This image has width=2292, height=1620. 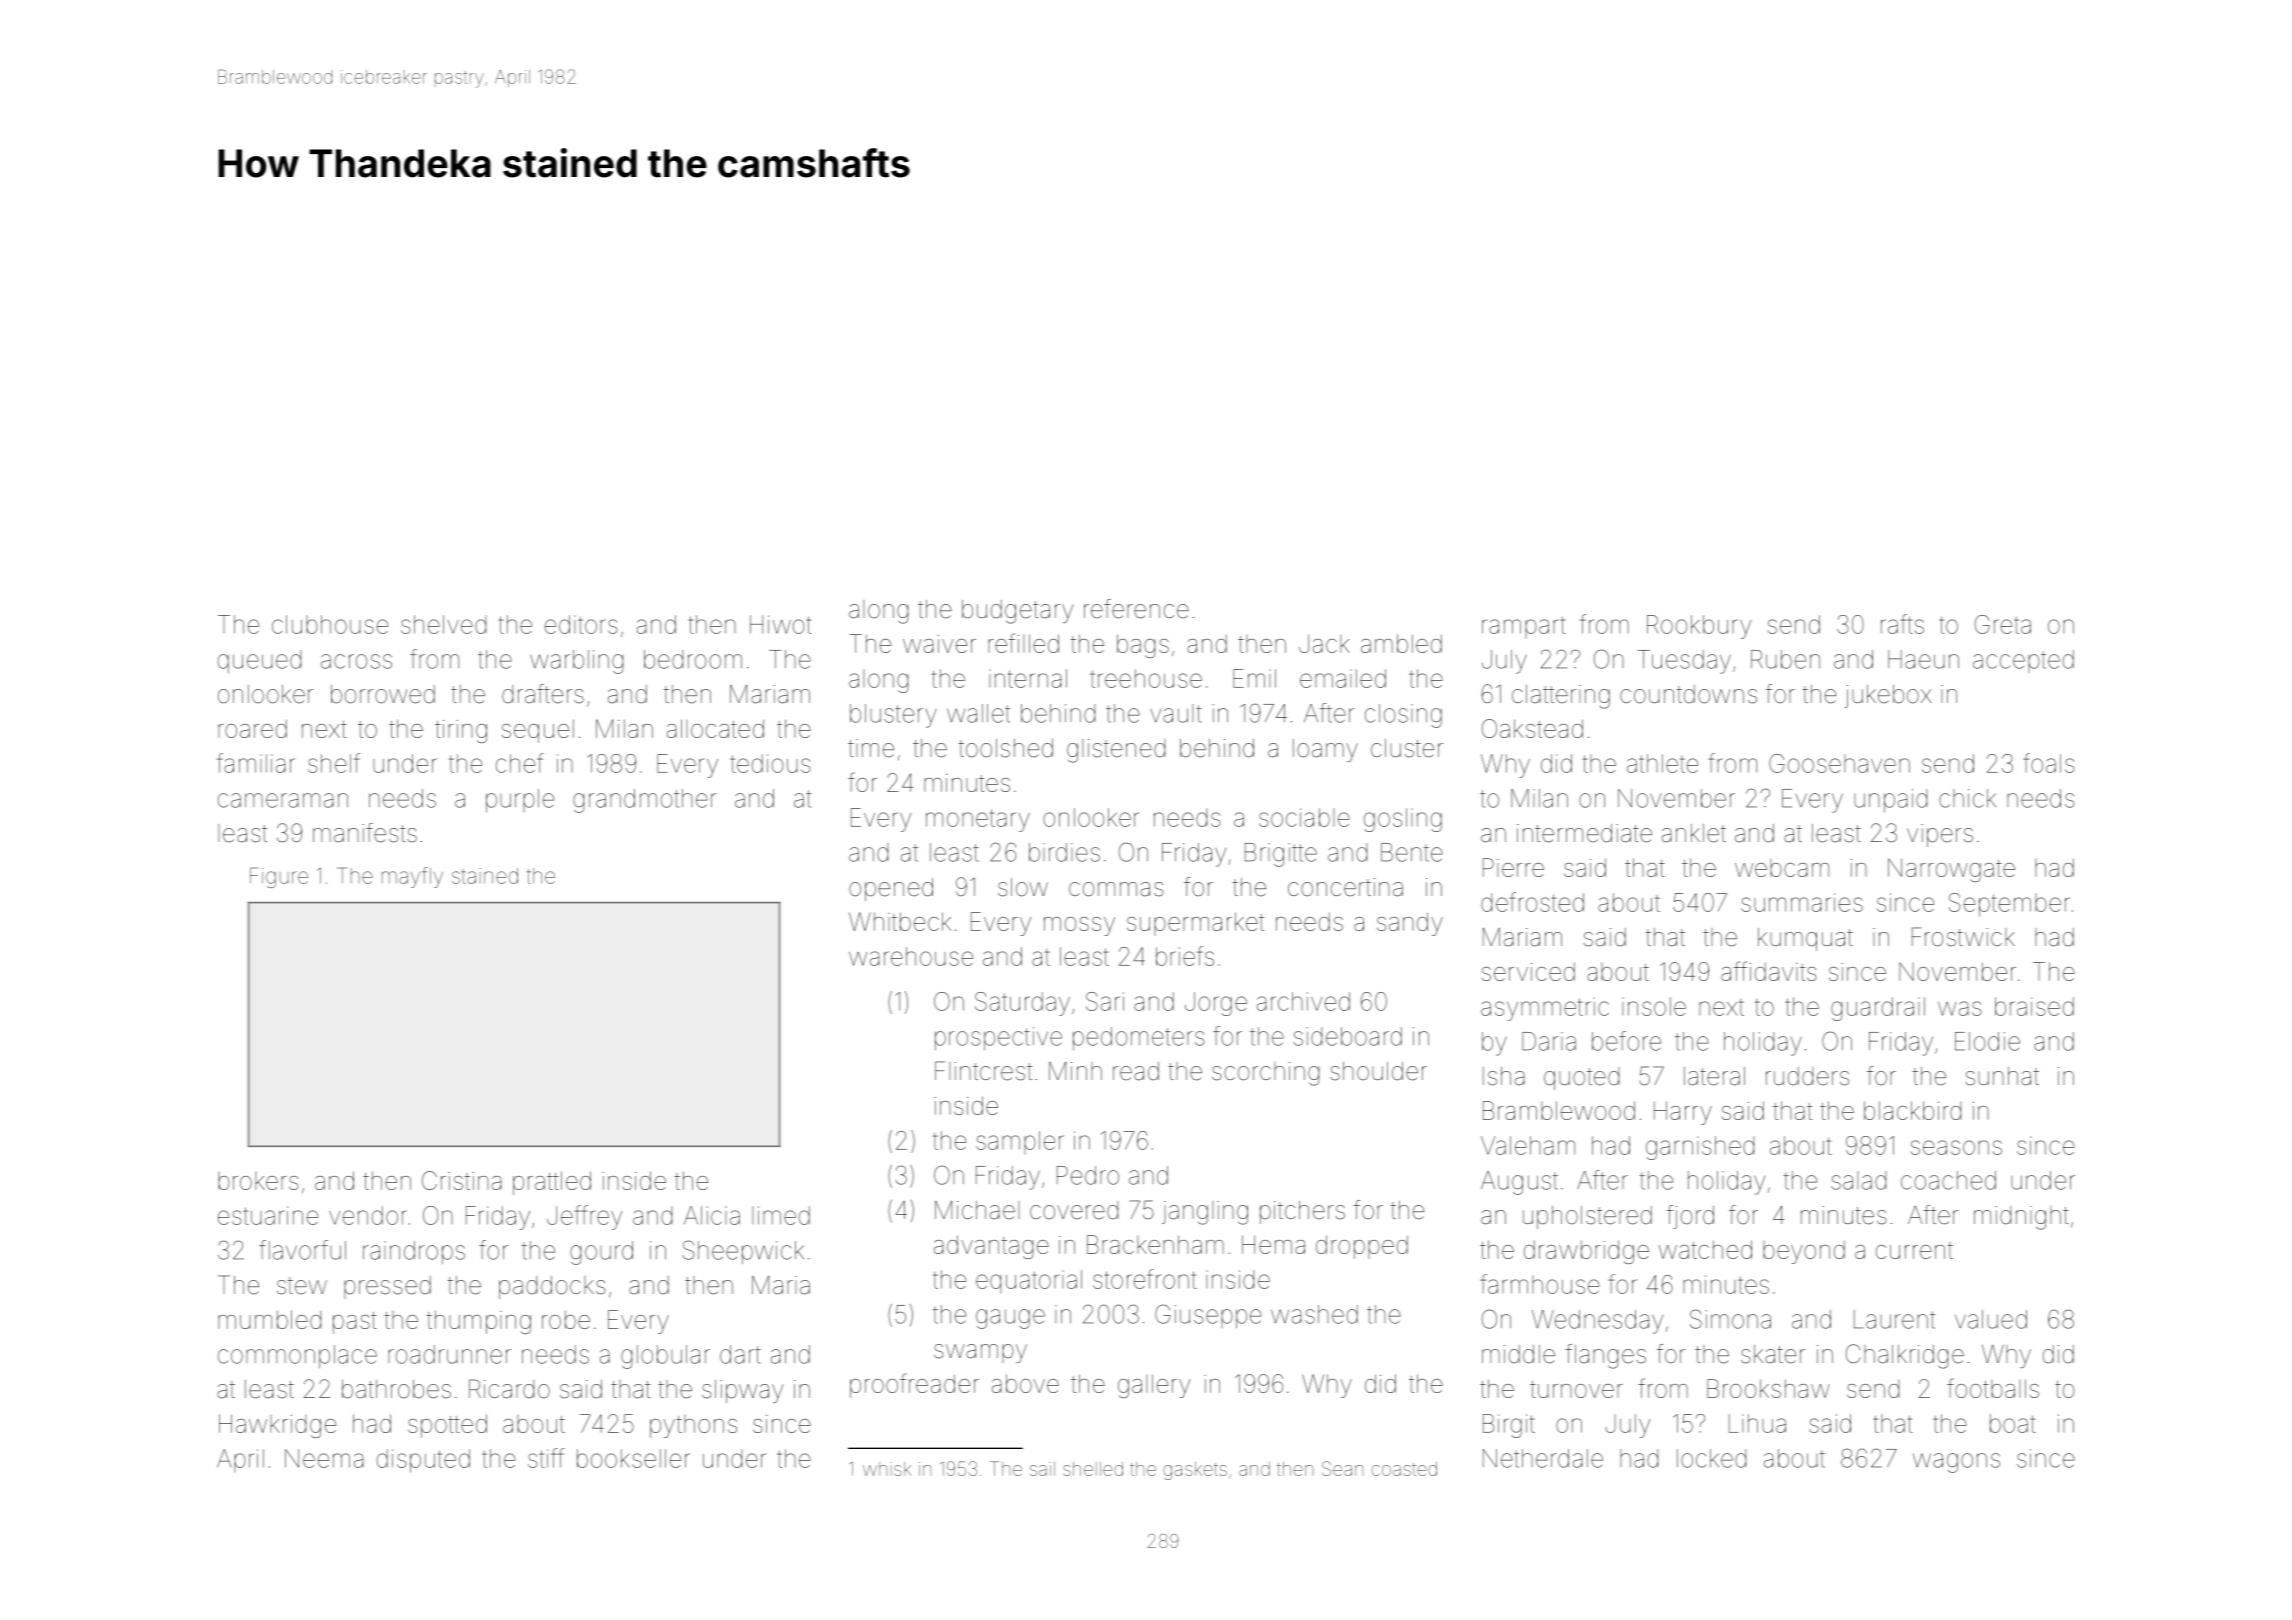 I want to click on coasted, so click(x=1404, y=1469).
